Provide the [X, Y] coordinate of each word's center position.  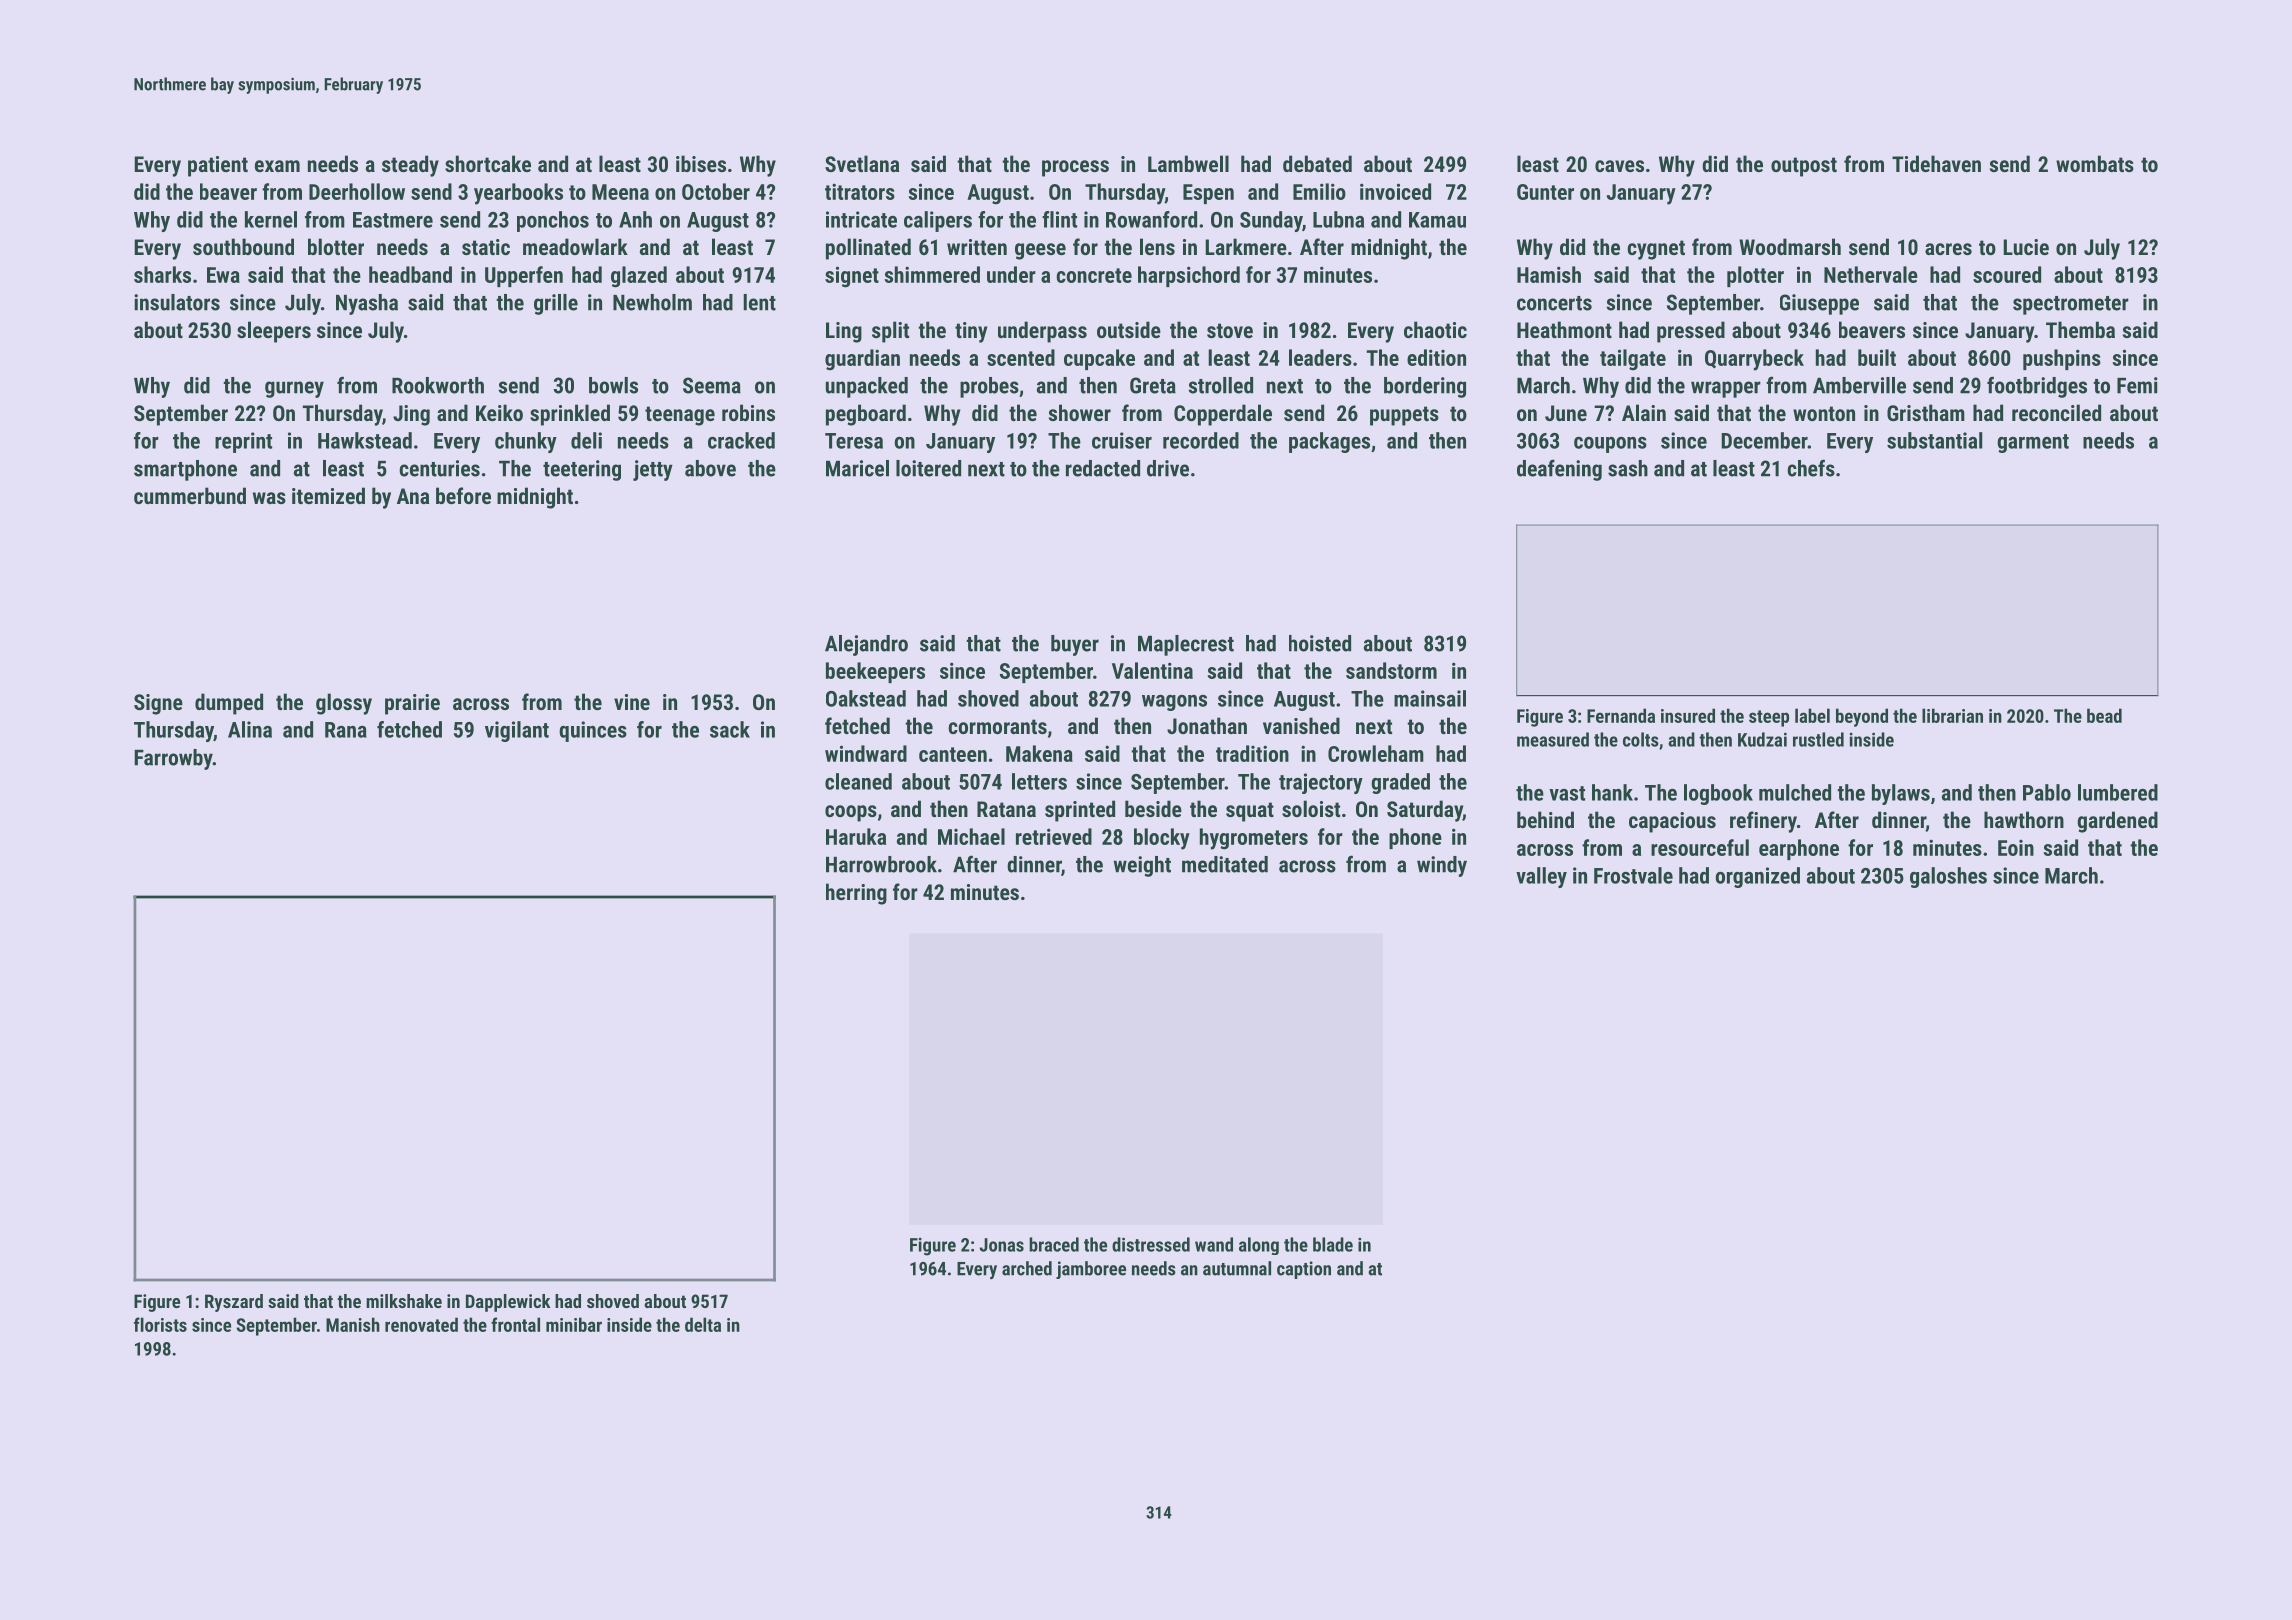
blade [1333, 1244]
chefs [1811, 468]
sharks [162, 274]
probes [989, 387]
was [269, 498]
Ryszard [234, 1303]
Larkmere [1246, 246]
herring [856, 894]
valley [1541, 877]
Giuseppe [1819, 304]
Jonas [1001, 1245]
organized [1758, 877]
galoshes [1948, 877]
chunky [526, 442]
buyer [1075, 645]
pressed [1691, 332]
